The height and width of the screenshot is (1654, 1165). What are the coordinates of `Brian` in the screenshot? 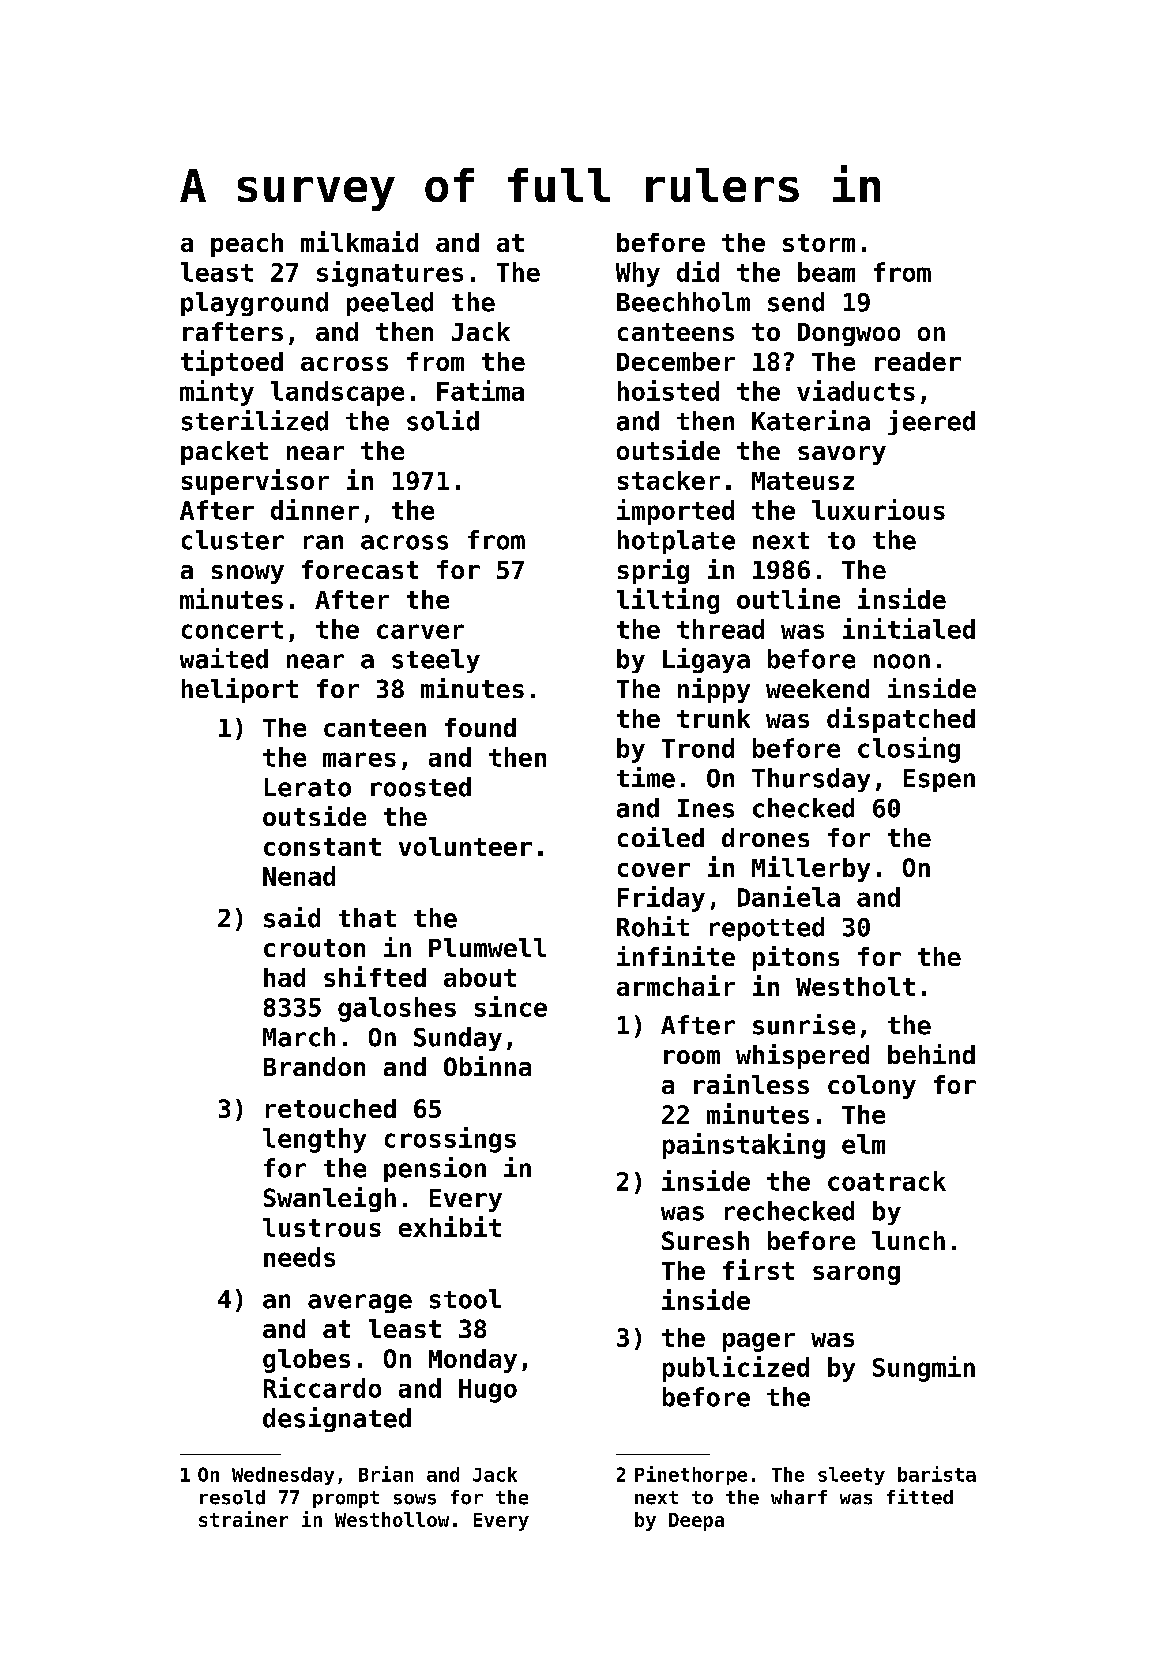 It's located at (386, 1474).
